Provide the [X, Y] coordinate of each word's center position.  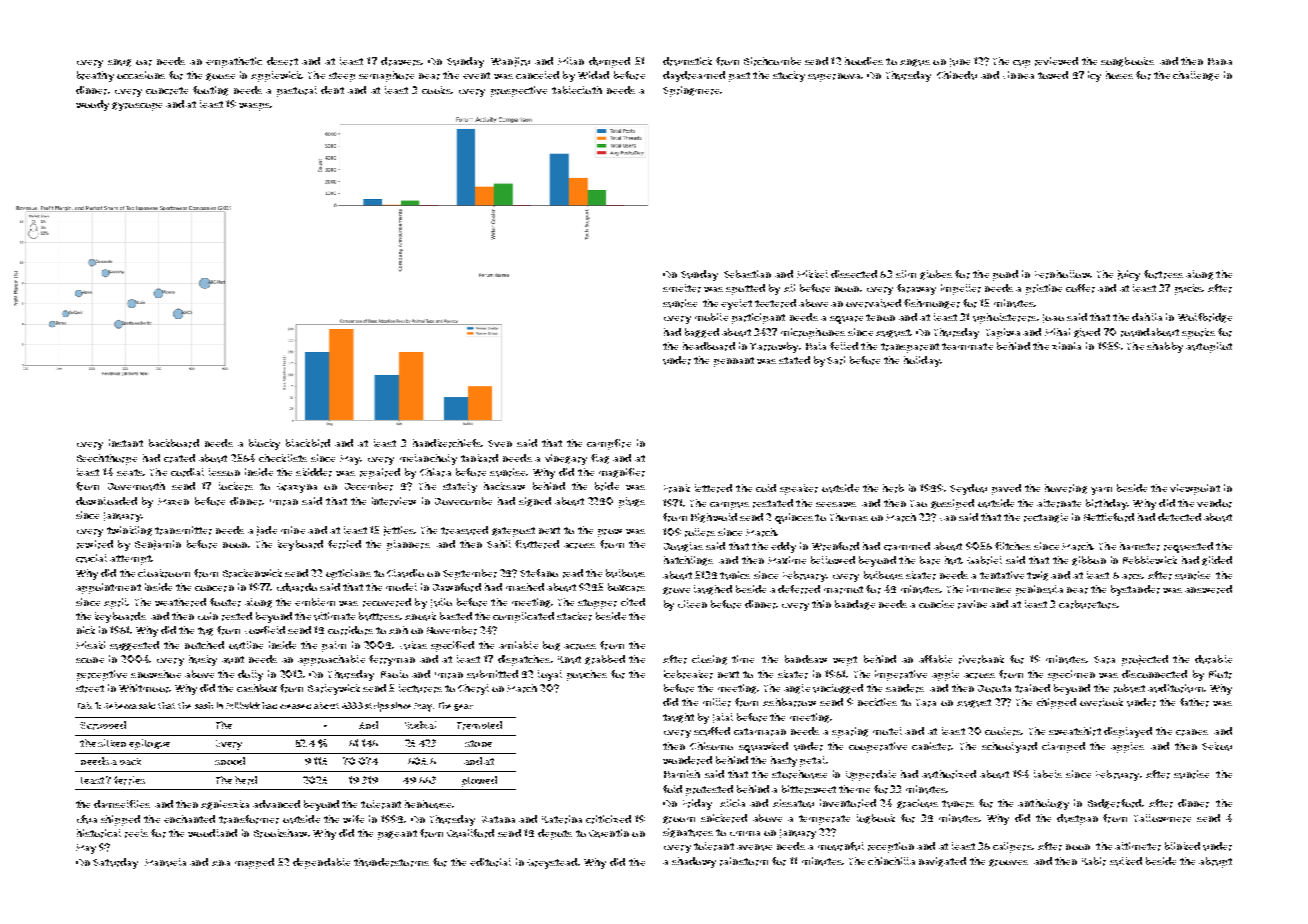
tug [205, 631]
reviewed [1056, 61]
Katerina [562, 819]
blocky [264, 444]
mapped [254, 863]
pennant [734, 362]
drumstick [687, 61]
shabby [1165, 347]
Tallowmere [1162, 818]
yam [1101, 491]
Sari [836, 360]
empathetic [234, 62]
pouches [587, 675]
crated [179, 458]
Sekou [1217, 746]
